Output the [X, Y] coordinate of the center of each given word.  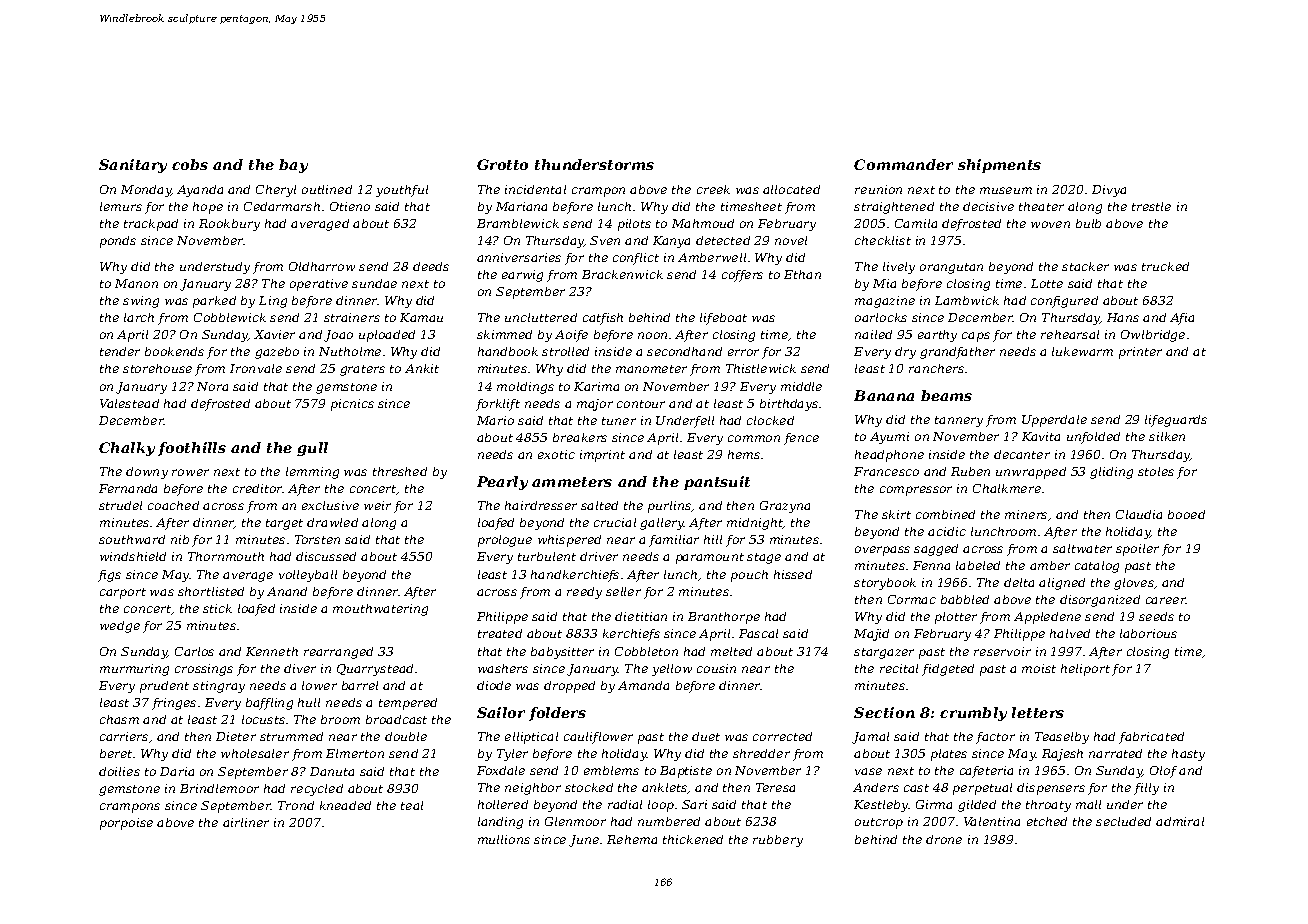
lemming [312, 473]
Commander [903, 164]
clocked [770, 420]
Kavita [1041, 436]
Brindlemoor [219, 788]
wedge [120, 627]
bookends [174, 351]
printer [1140, 353]
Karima [596, 386]
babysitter [562, 653]
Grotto [502, 164]
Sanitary [133, 166]
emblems [611, 770]
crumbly [973, 714]
